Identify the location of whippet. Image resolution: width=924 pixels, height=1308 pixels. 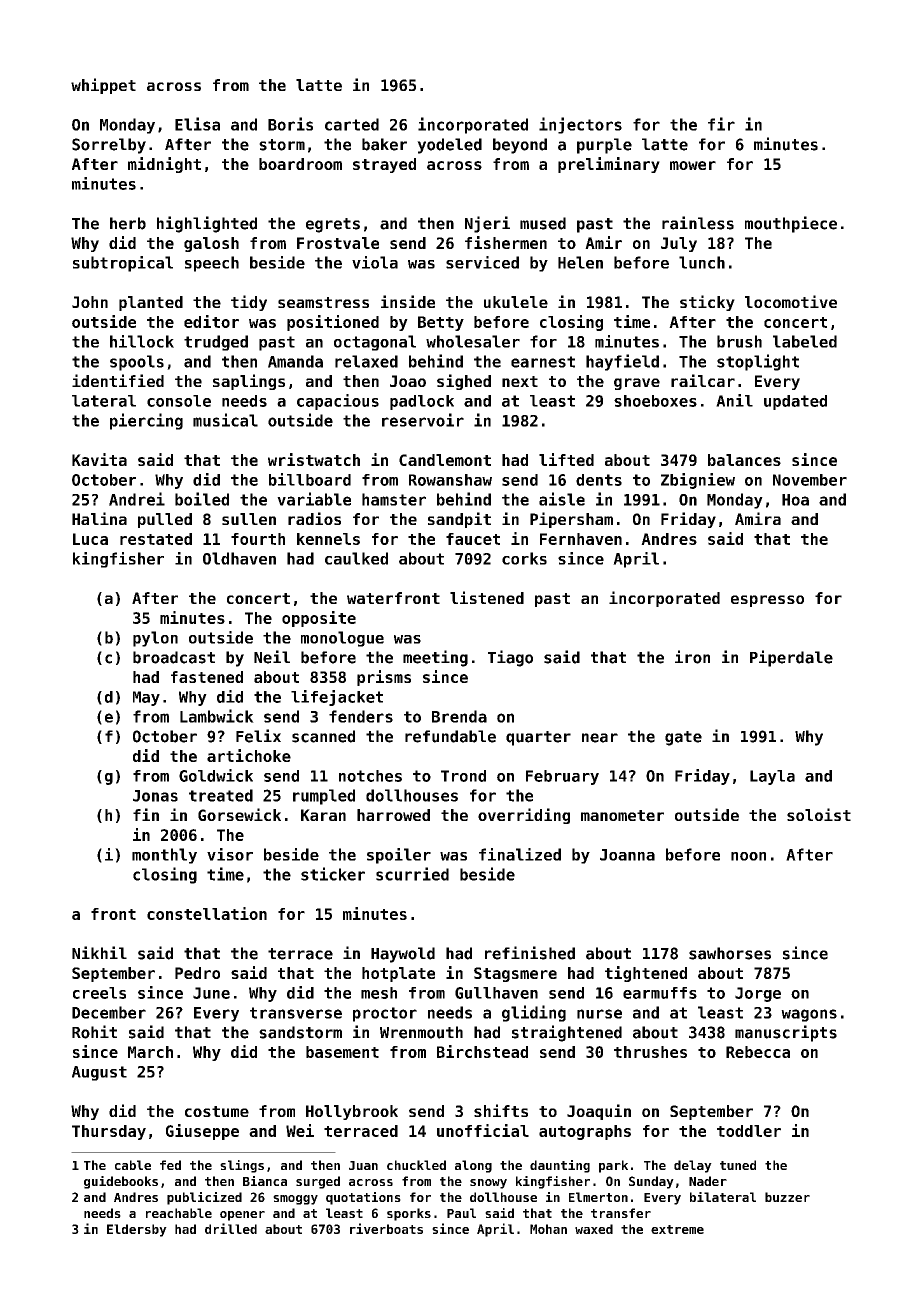
(103, 86).
